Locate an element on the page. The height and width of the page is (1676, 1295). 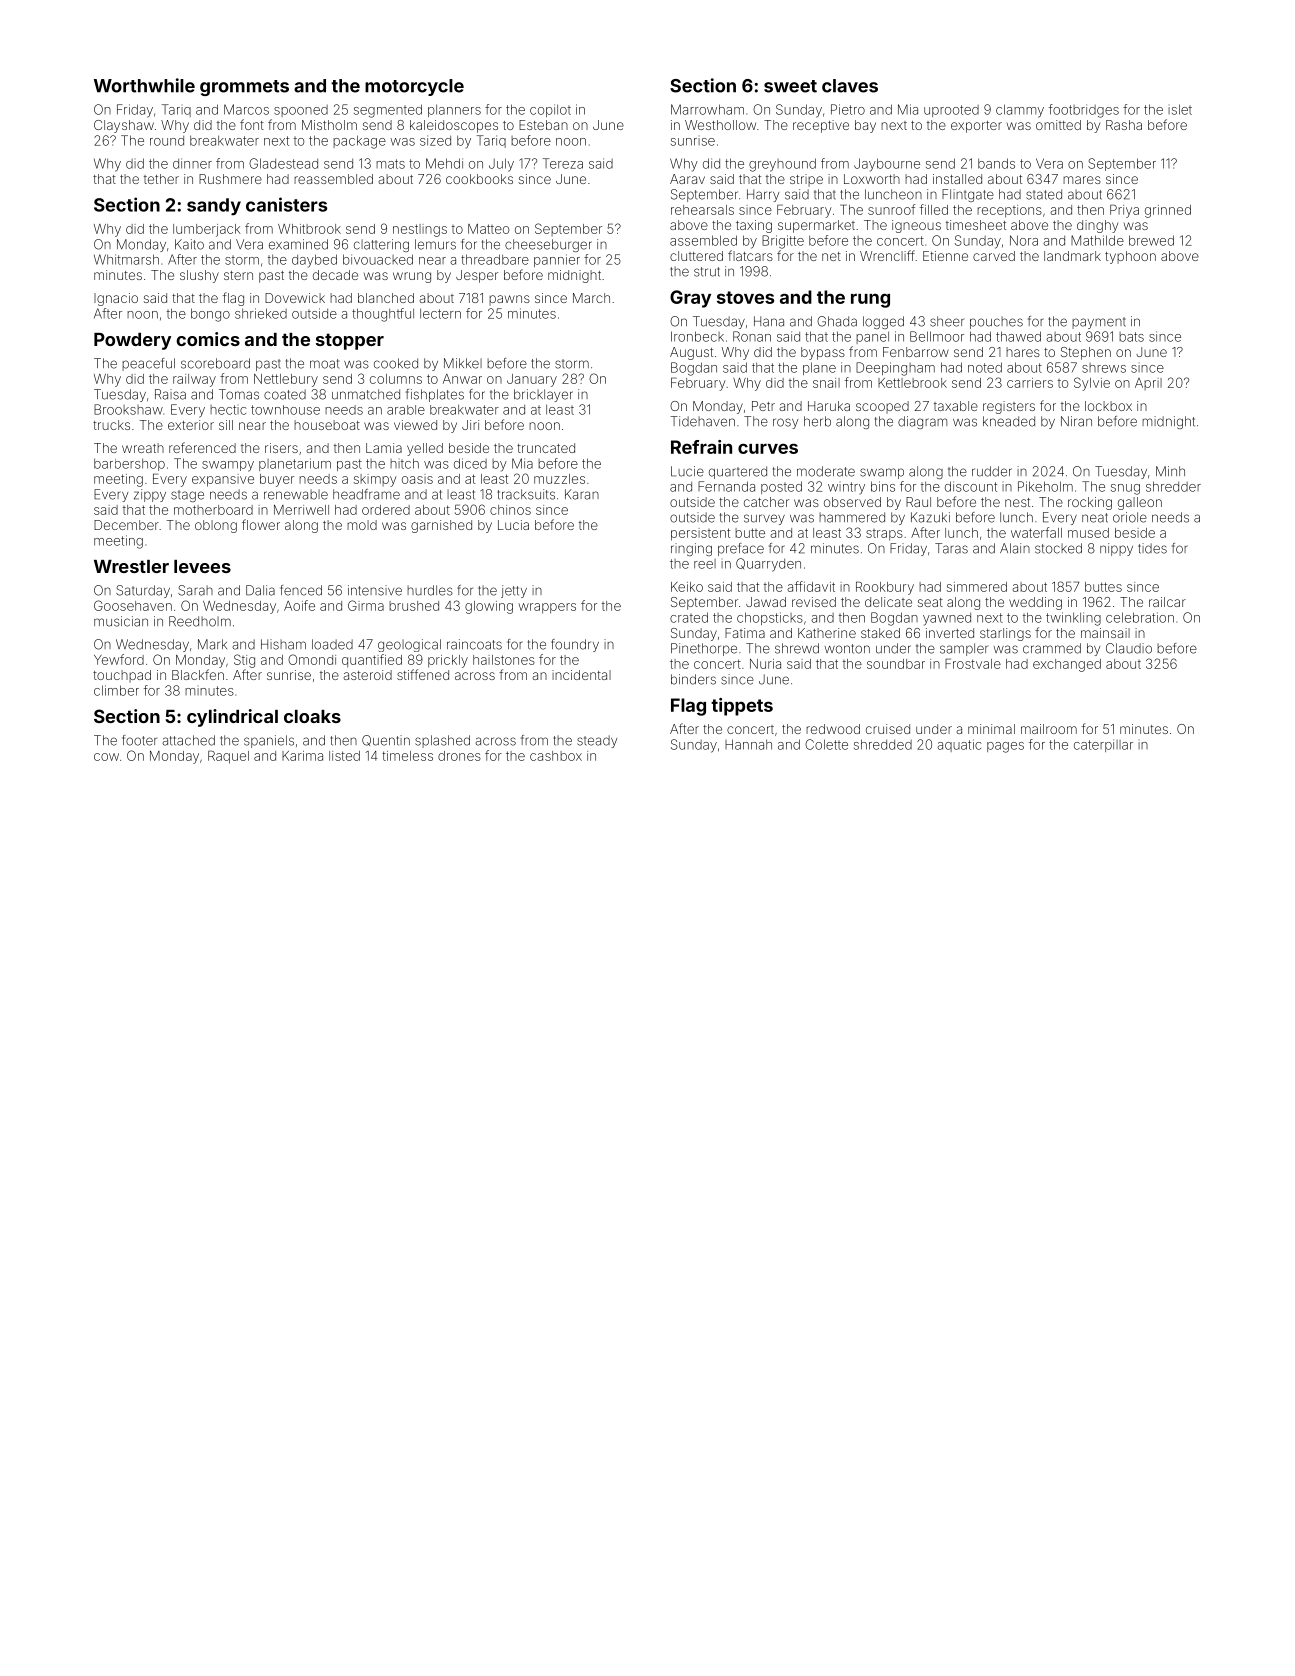
ringing is located at coordinates (691, 549).
